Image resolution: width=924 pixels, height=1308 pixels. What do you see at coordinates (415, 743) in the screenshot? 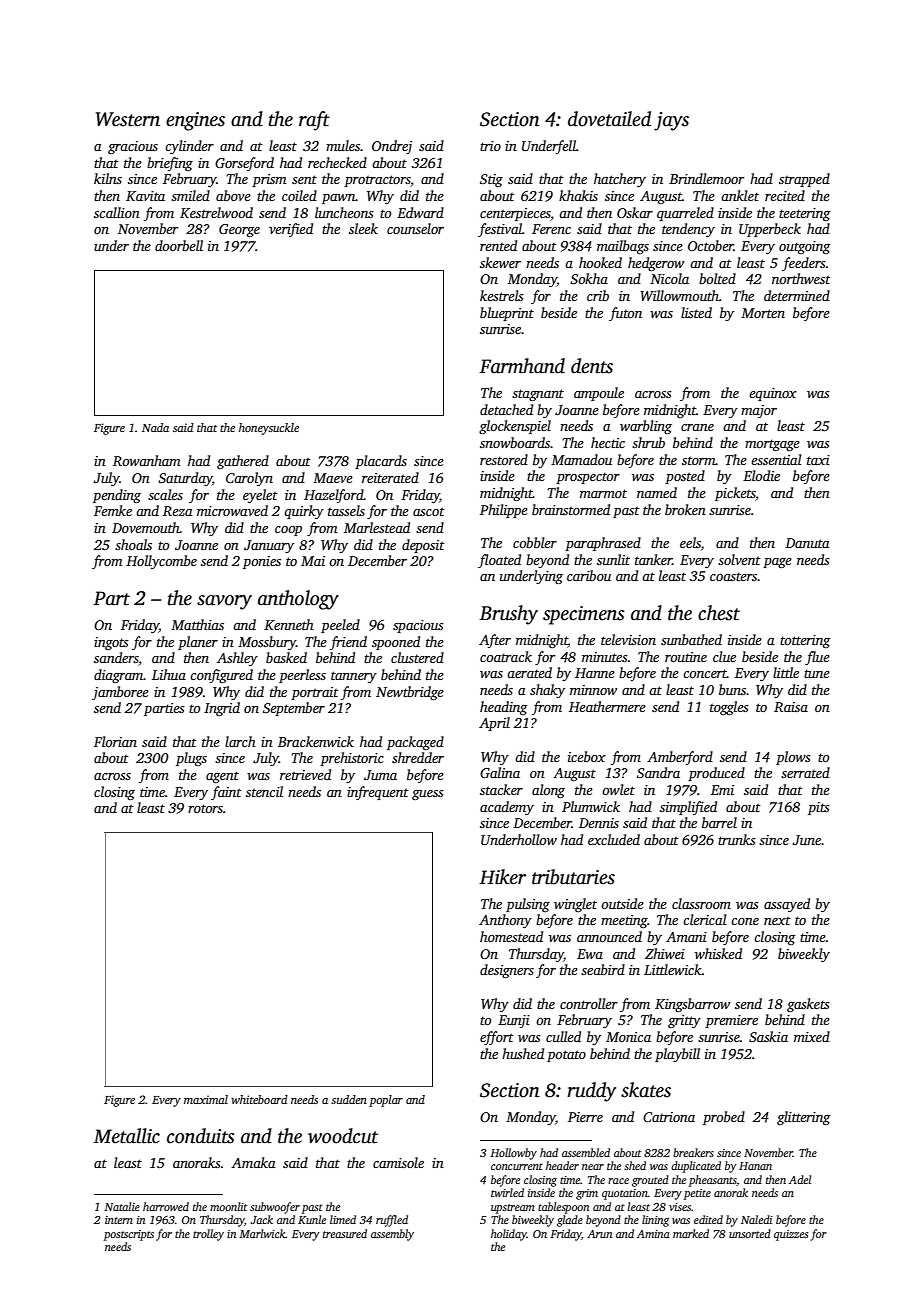
I see `packaged` at bounding box center [415, 743].
